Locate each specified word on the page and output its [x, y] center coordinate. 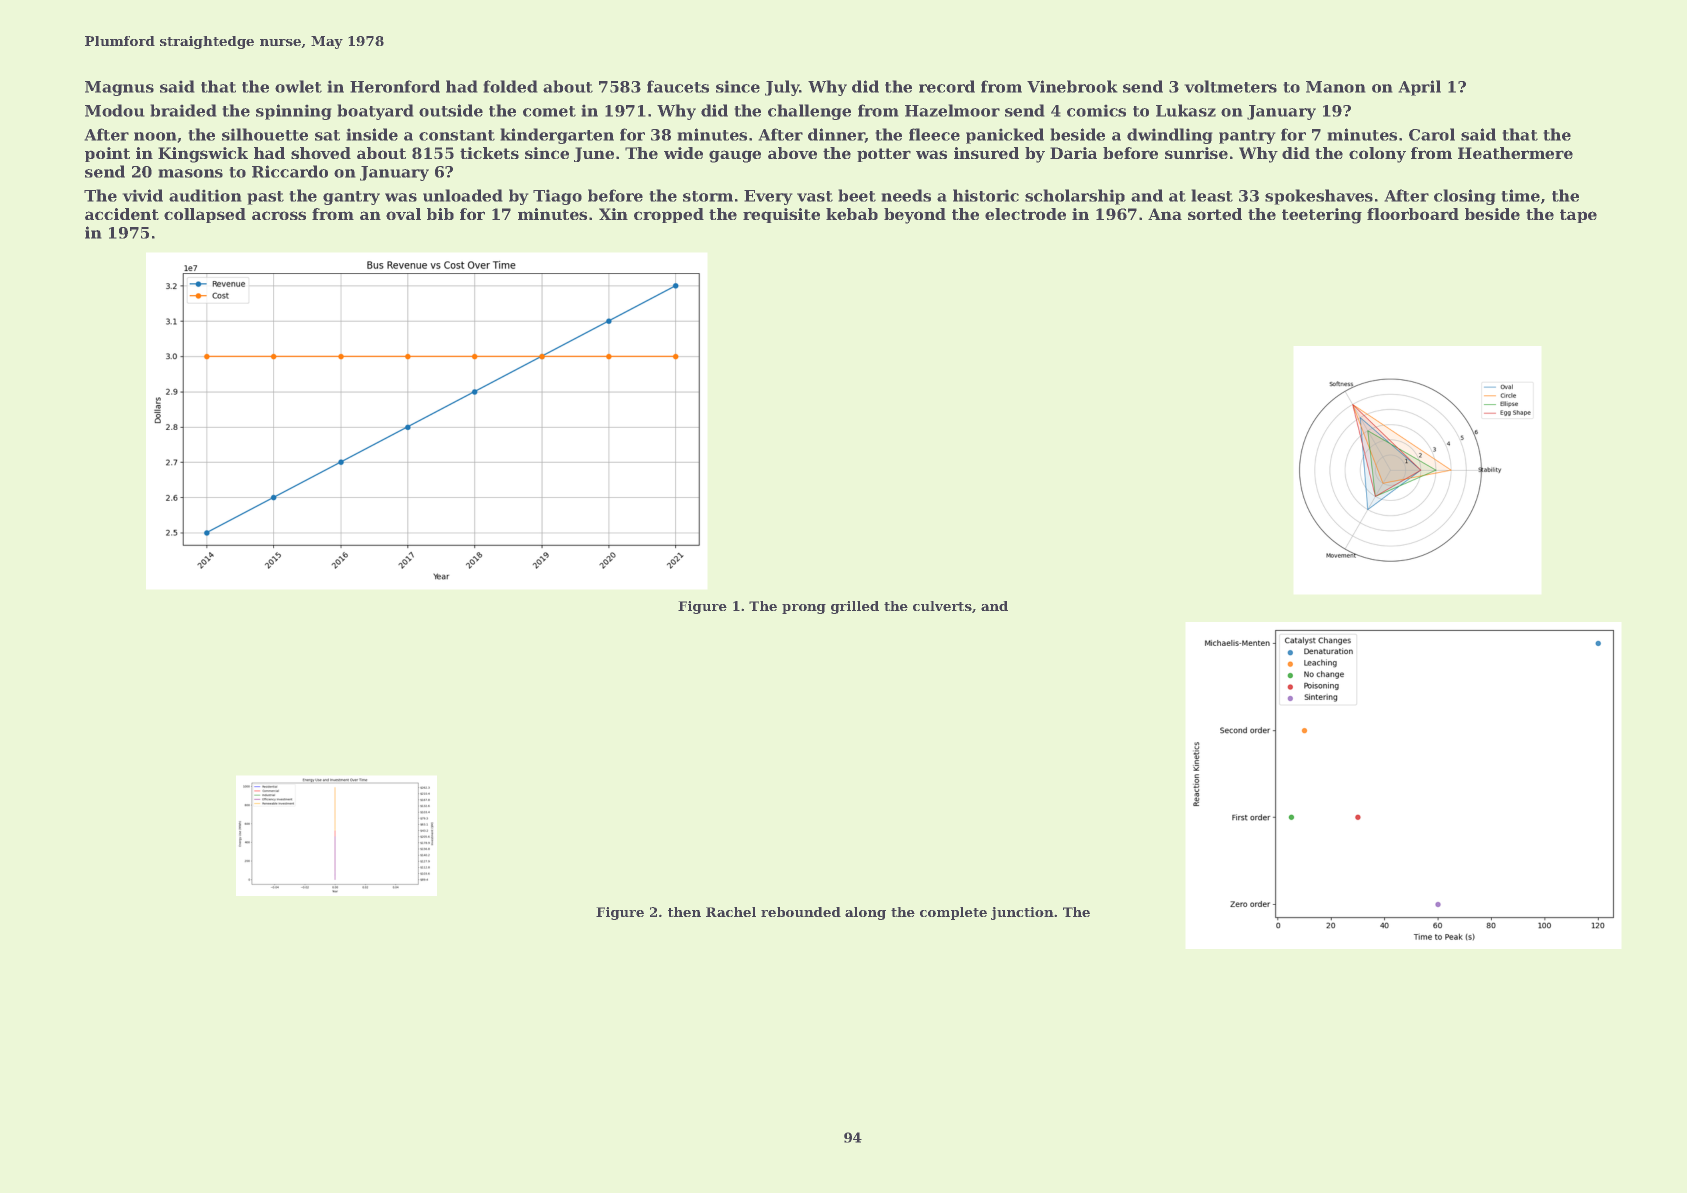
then [684, 912]
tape [1578, 216]
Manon [1335, 87]
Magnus [119, 88]
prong [804, 609]
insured [986, 153]
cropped [669, 215]
